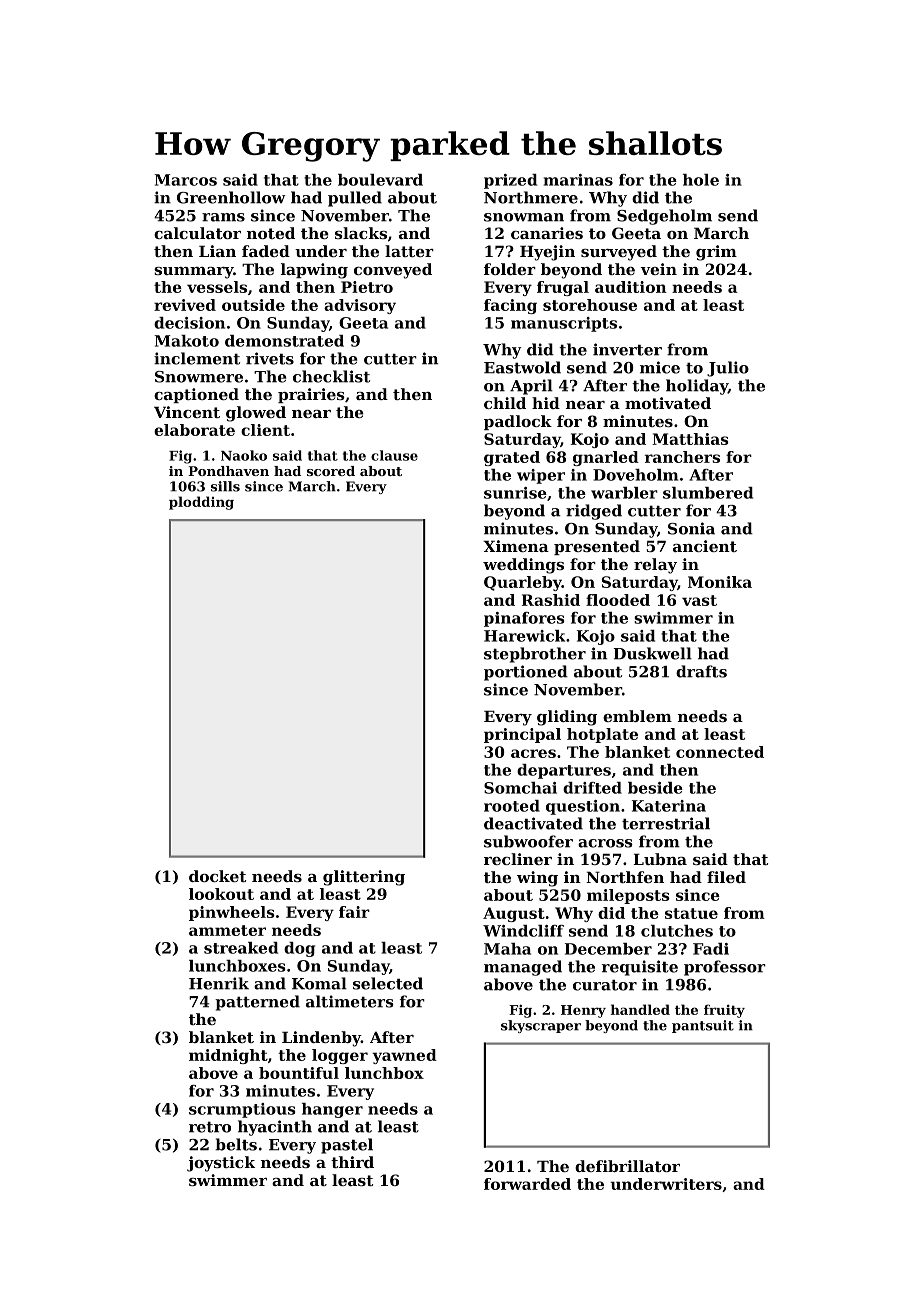 The width and height of the screenshot is (924, 1311). What do you see at coordinates (627, 1166) in the screenshot?
I see `defibrillator` at bounding box center [627, 1166].
